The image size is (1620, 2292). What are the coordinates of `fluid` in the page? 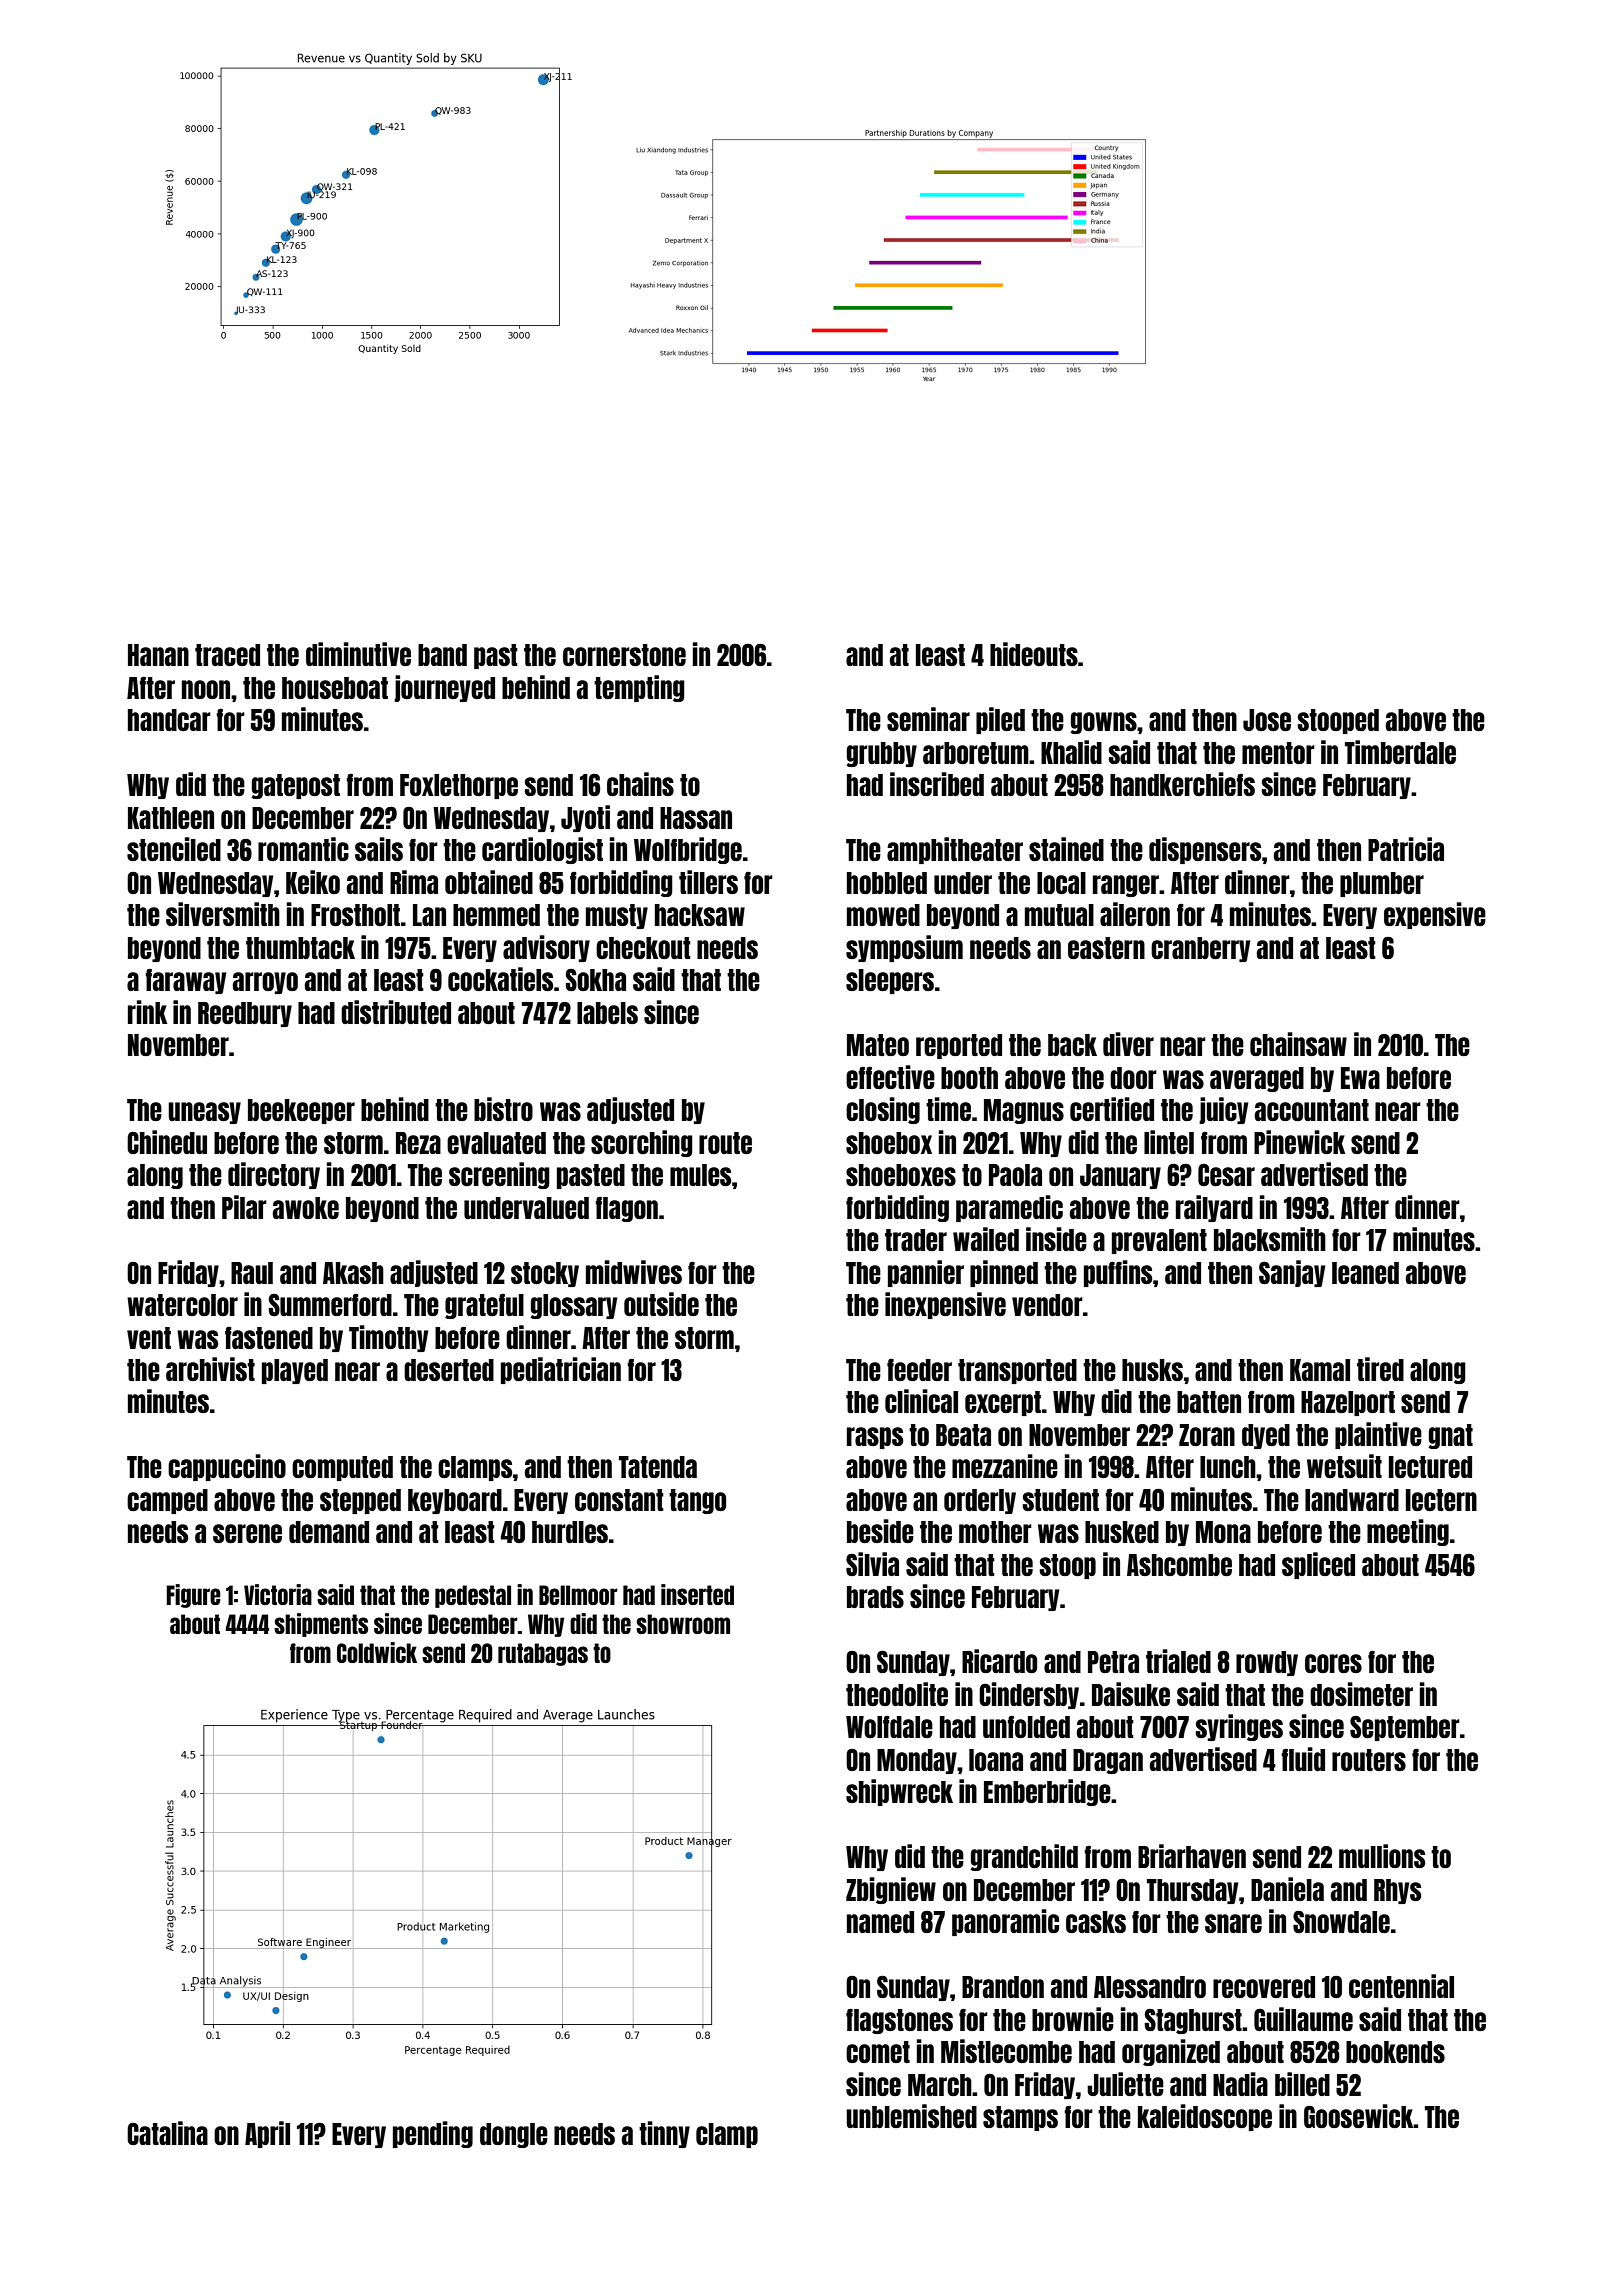 It's located at (1303, 1759).
